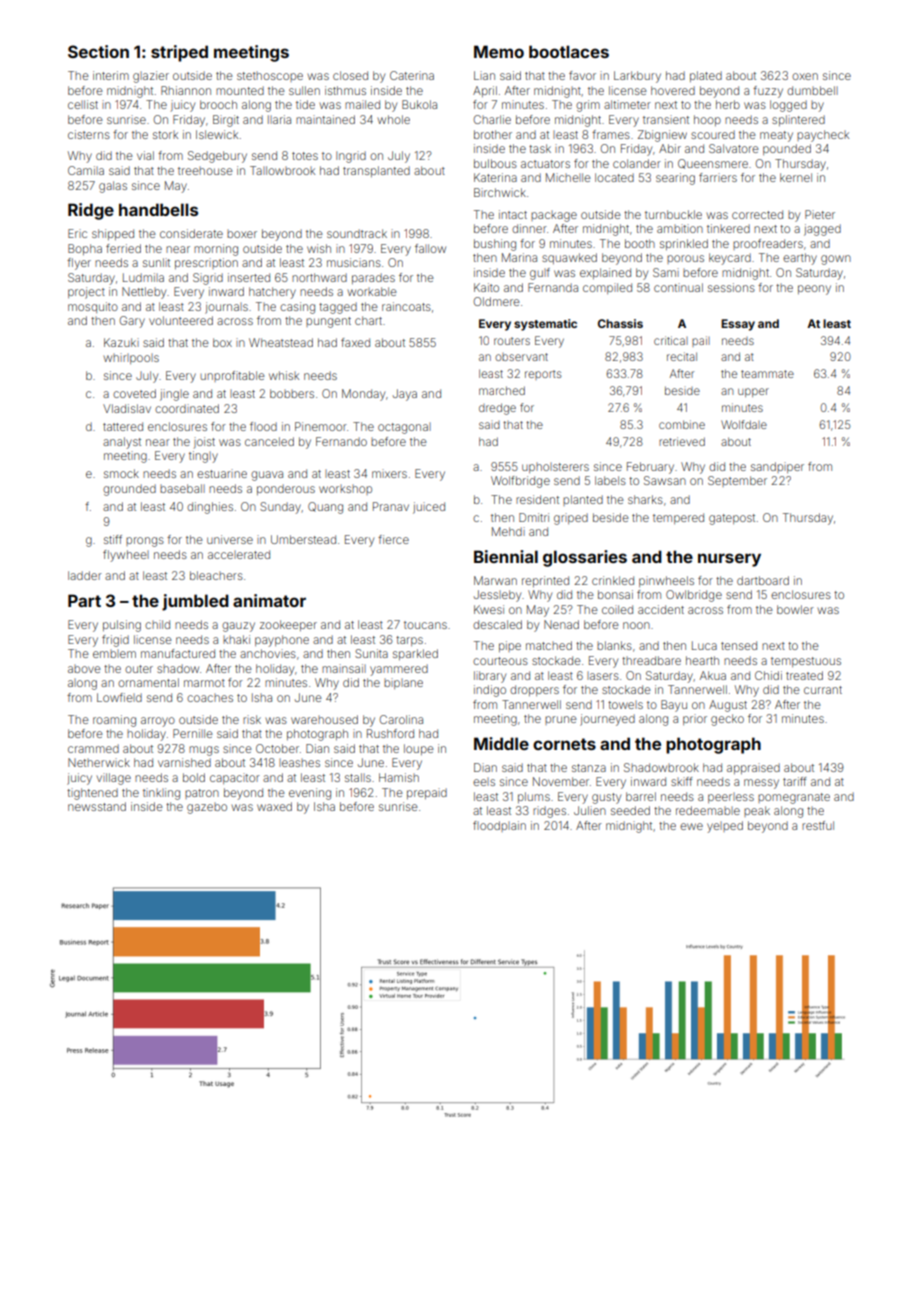 This screenshot has height=1308, width=924. What do you see at coordinates (763, 580) in the screenshot?
I see `dartboard` at bounding box center [763, 580].
